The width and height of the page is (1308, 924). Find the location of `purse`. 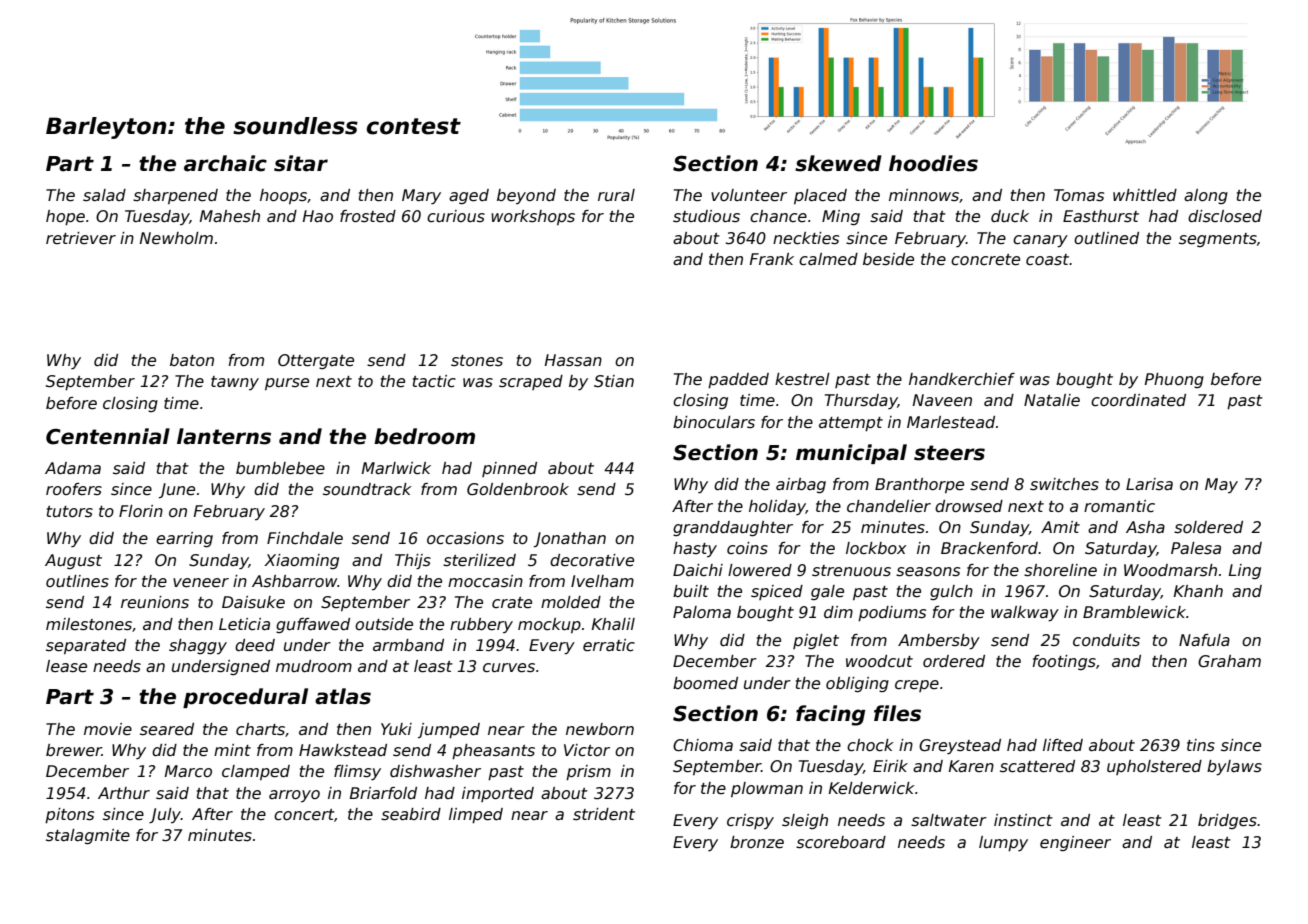

purse is located at coordinates (287, 384).
